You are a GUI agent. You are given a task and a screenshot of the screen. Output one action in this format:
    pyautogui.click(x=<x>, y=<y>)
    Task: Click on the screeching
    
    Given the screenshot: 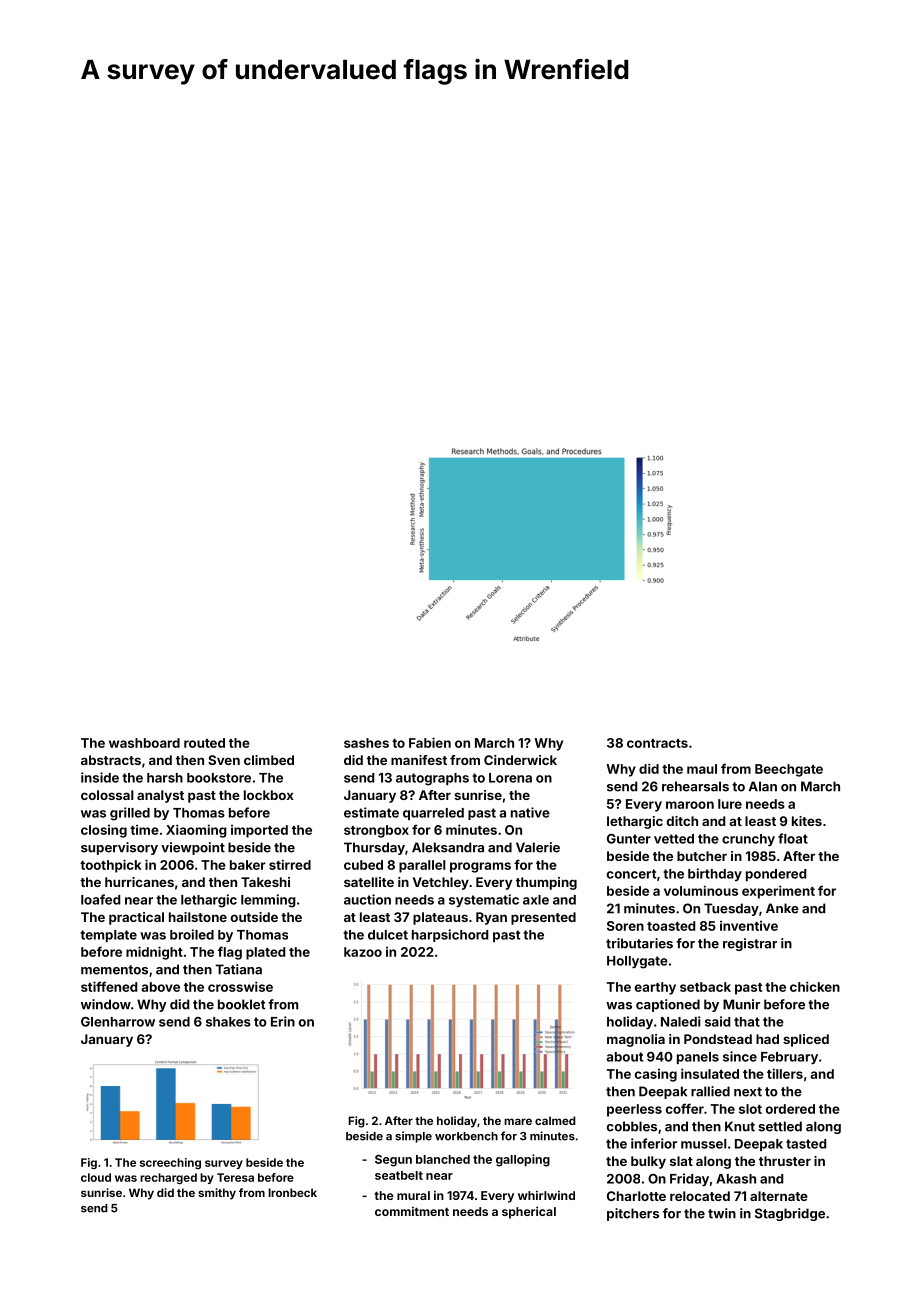 What is the action you would take?
    pyautogui.click(x=170, y=1163)
